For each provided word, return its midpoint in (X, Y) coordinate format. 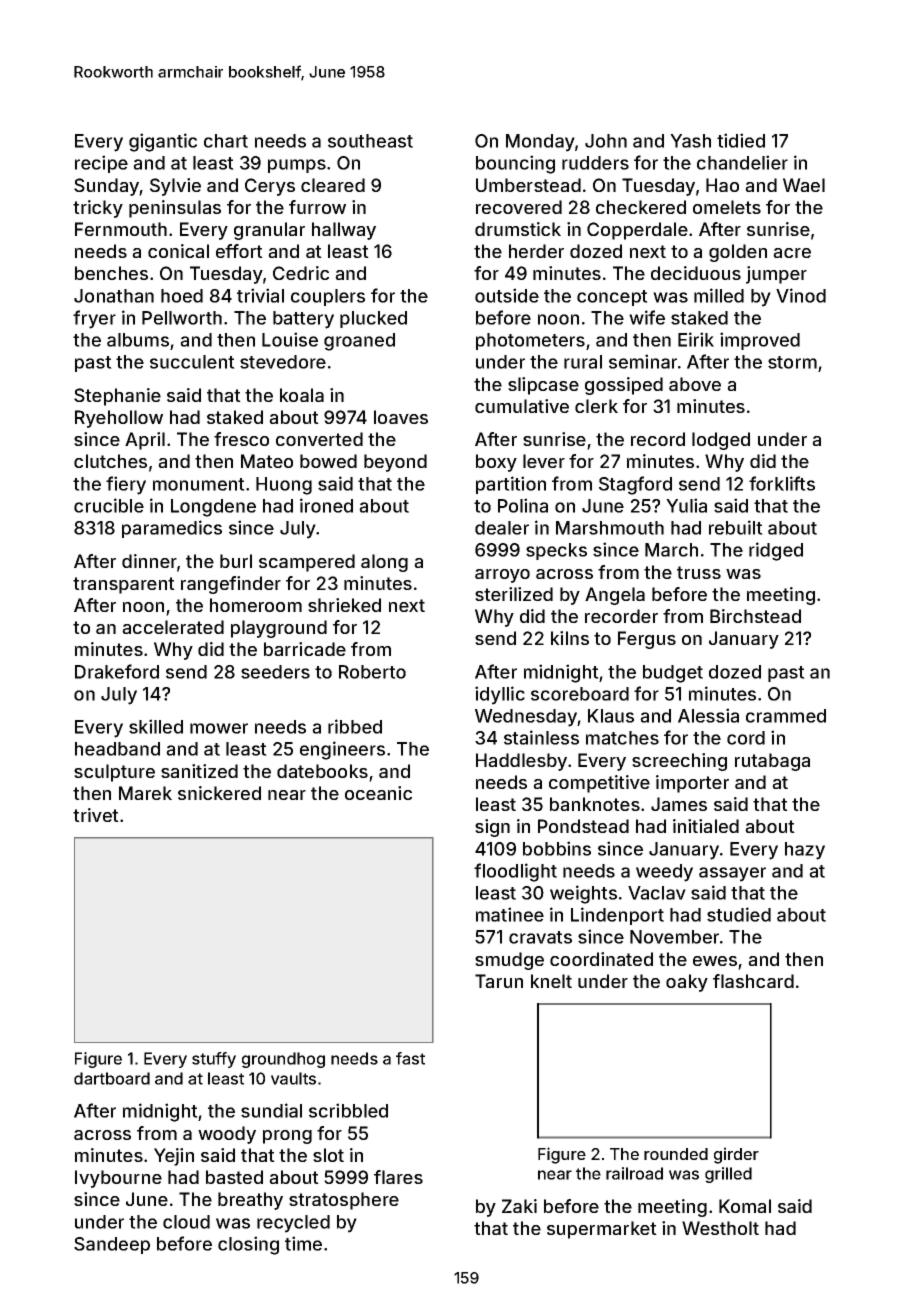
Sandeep (112, 1245)
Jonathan (114, 296)
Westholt (720, 1228)
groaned (359, 342)
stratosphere (344, 1201)
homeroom (256, 605)
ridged (776, 551)
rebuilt (736, 527)
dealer (502, 528)
